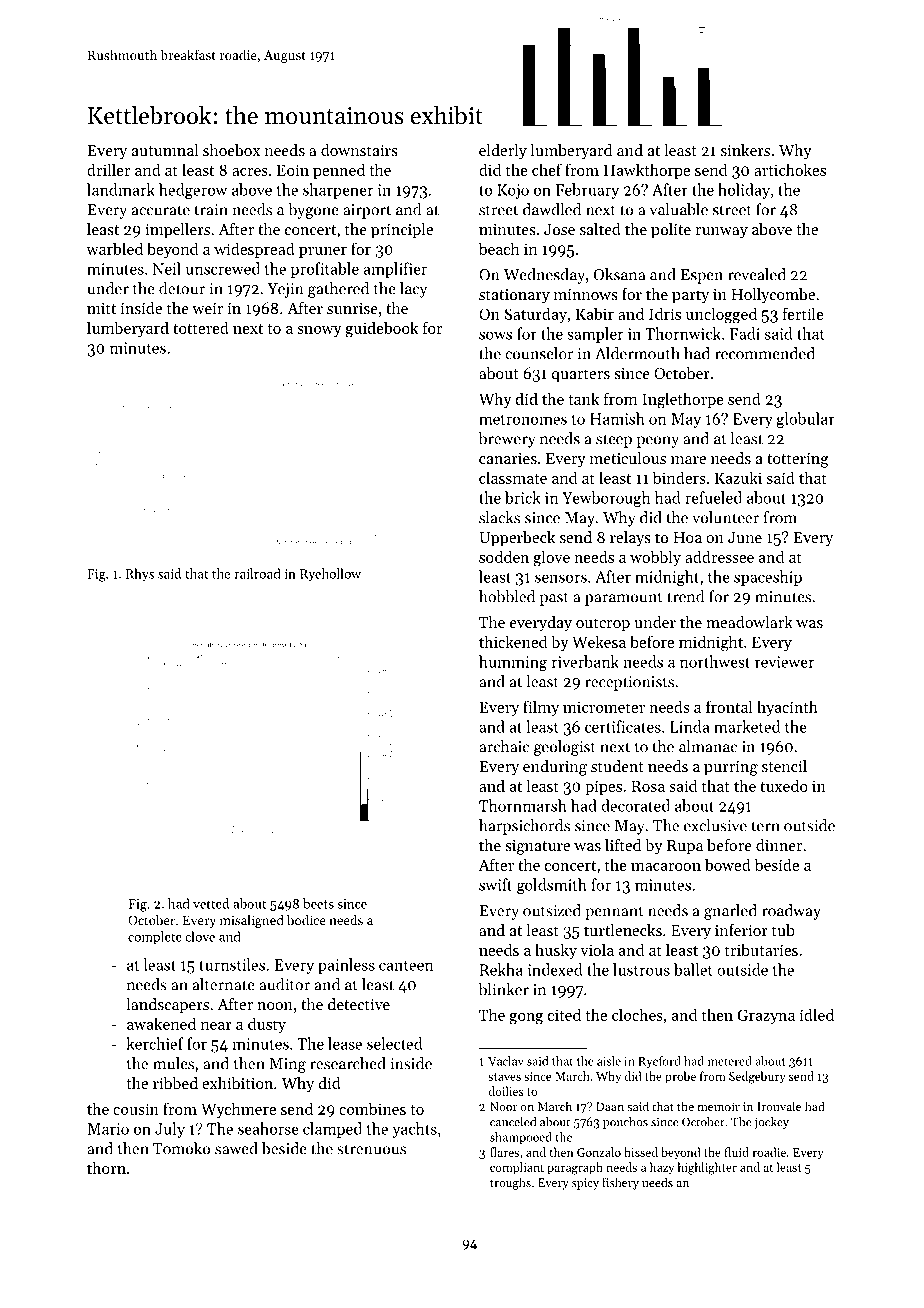 The image size is (924, 1308). What do you see at coordinates (415, 1130) in the document?
I see `yachts` at bounding box center [415, 1130].
